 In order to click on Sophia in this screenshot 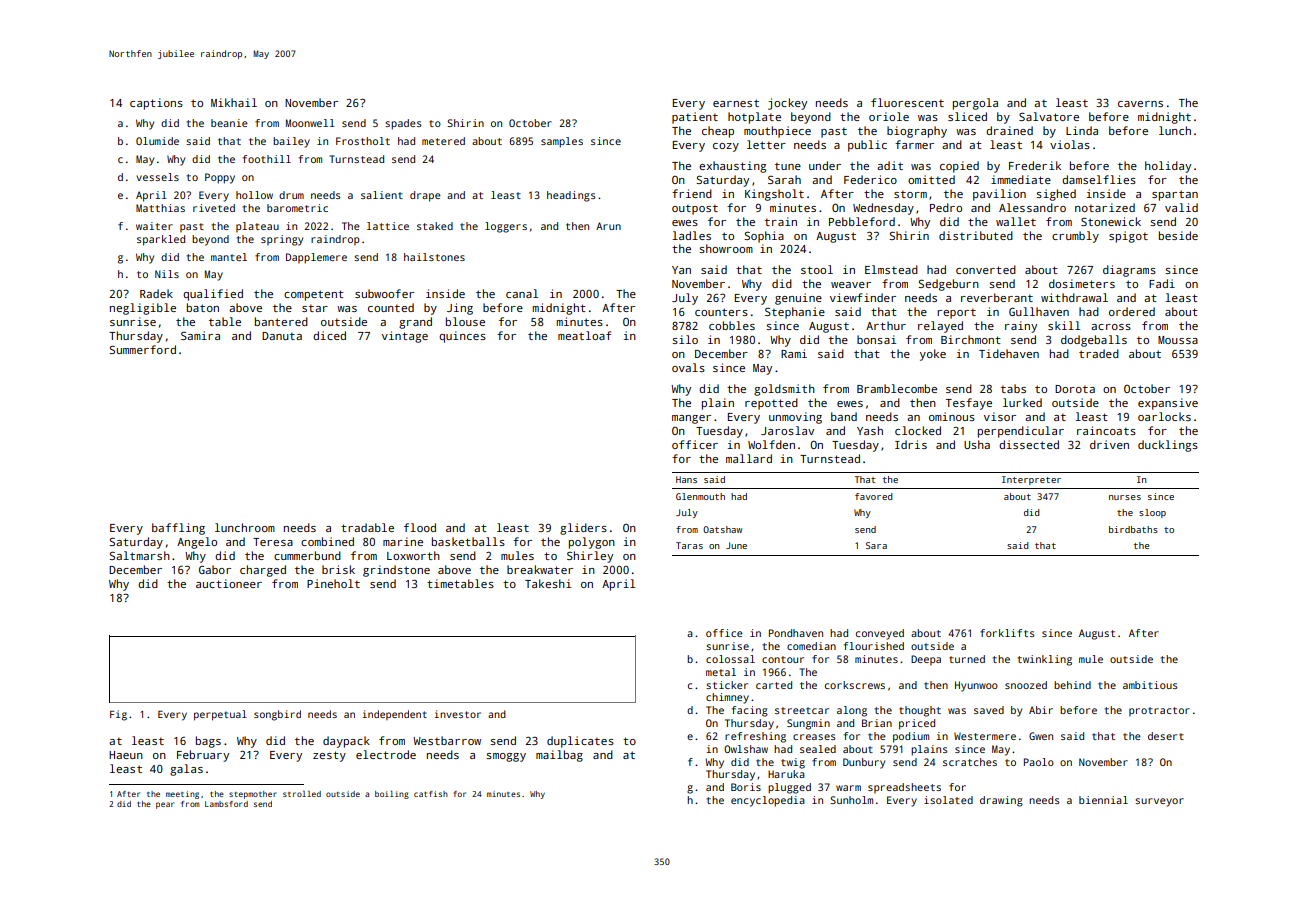, I will do `click(764, 237)`.
